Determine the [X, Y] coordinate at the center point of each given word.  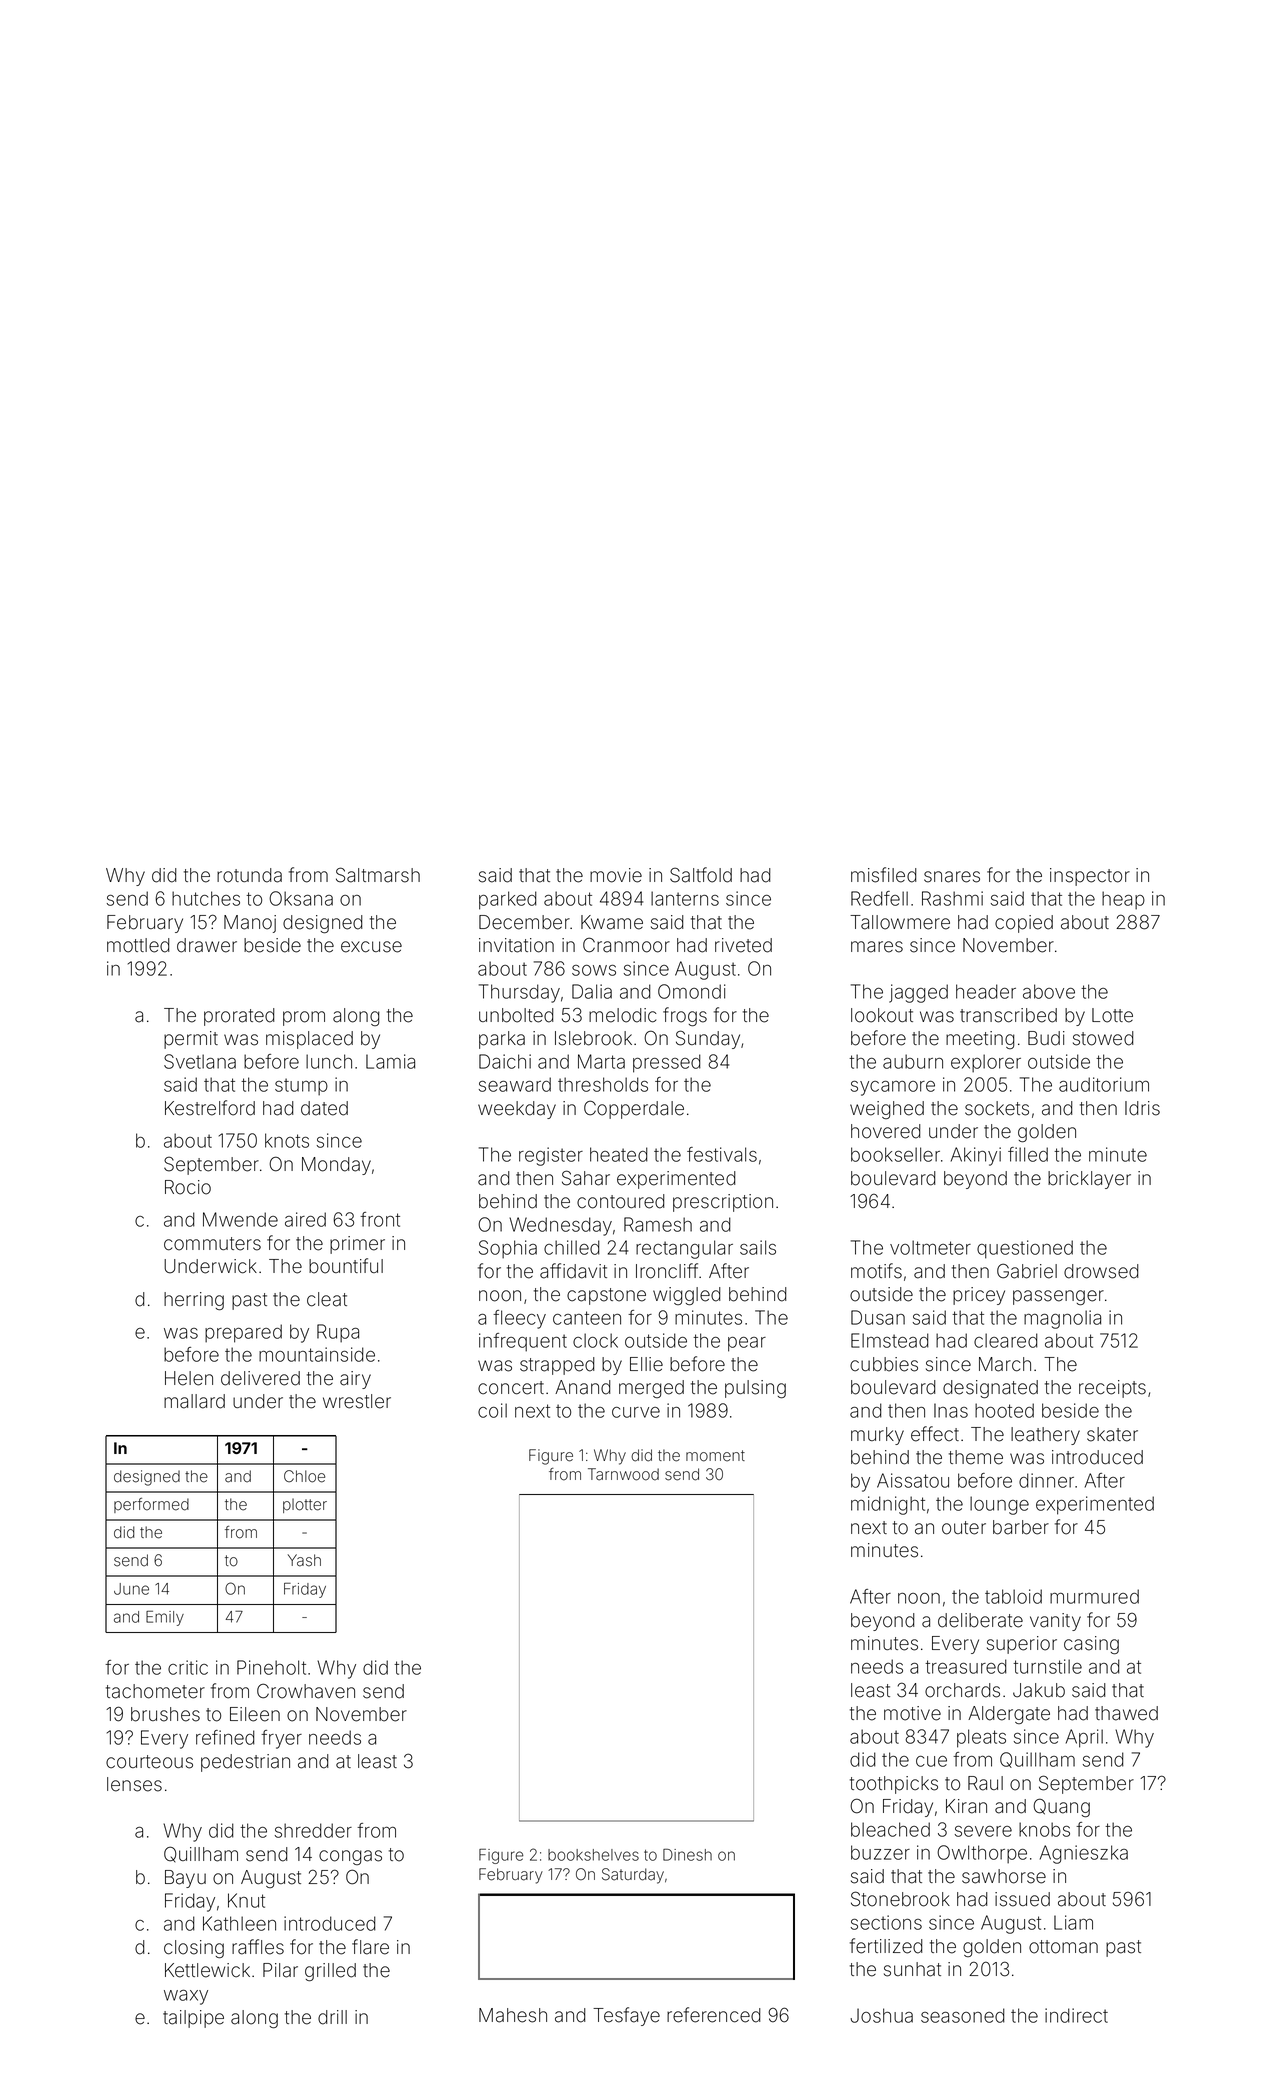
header [986, 991]
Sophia [508, 1249]
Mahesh [513, 2015]
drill [332, 2017]
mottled [138, 945]
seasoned [963, 2015]
